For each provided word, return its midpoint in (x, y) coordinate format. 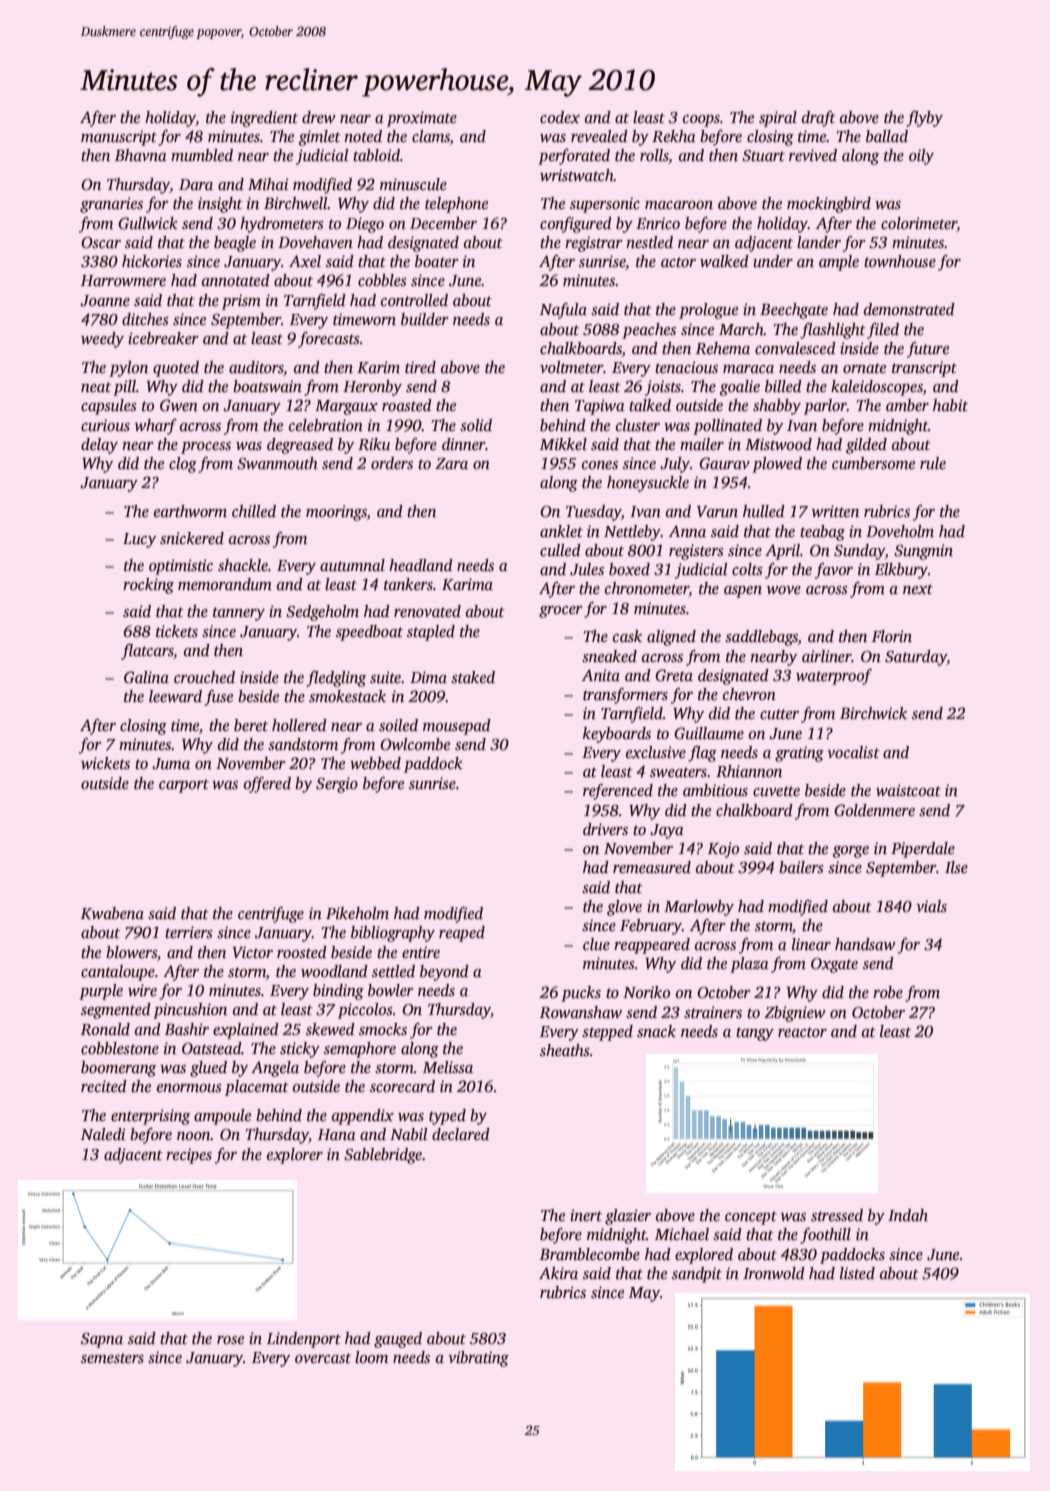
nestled (649, 242)
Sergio (337, 785)
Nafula (563, 311)
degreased (300, 446)
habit (950, 405)
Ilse (956, 867)
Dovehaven (315, 242)
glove (624, 908)
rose (230, 1340)
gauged (398, 1340)
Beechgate (794, 311)
